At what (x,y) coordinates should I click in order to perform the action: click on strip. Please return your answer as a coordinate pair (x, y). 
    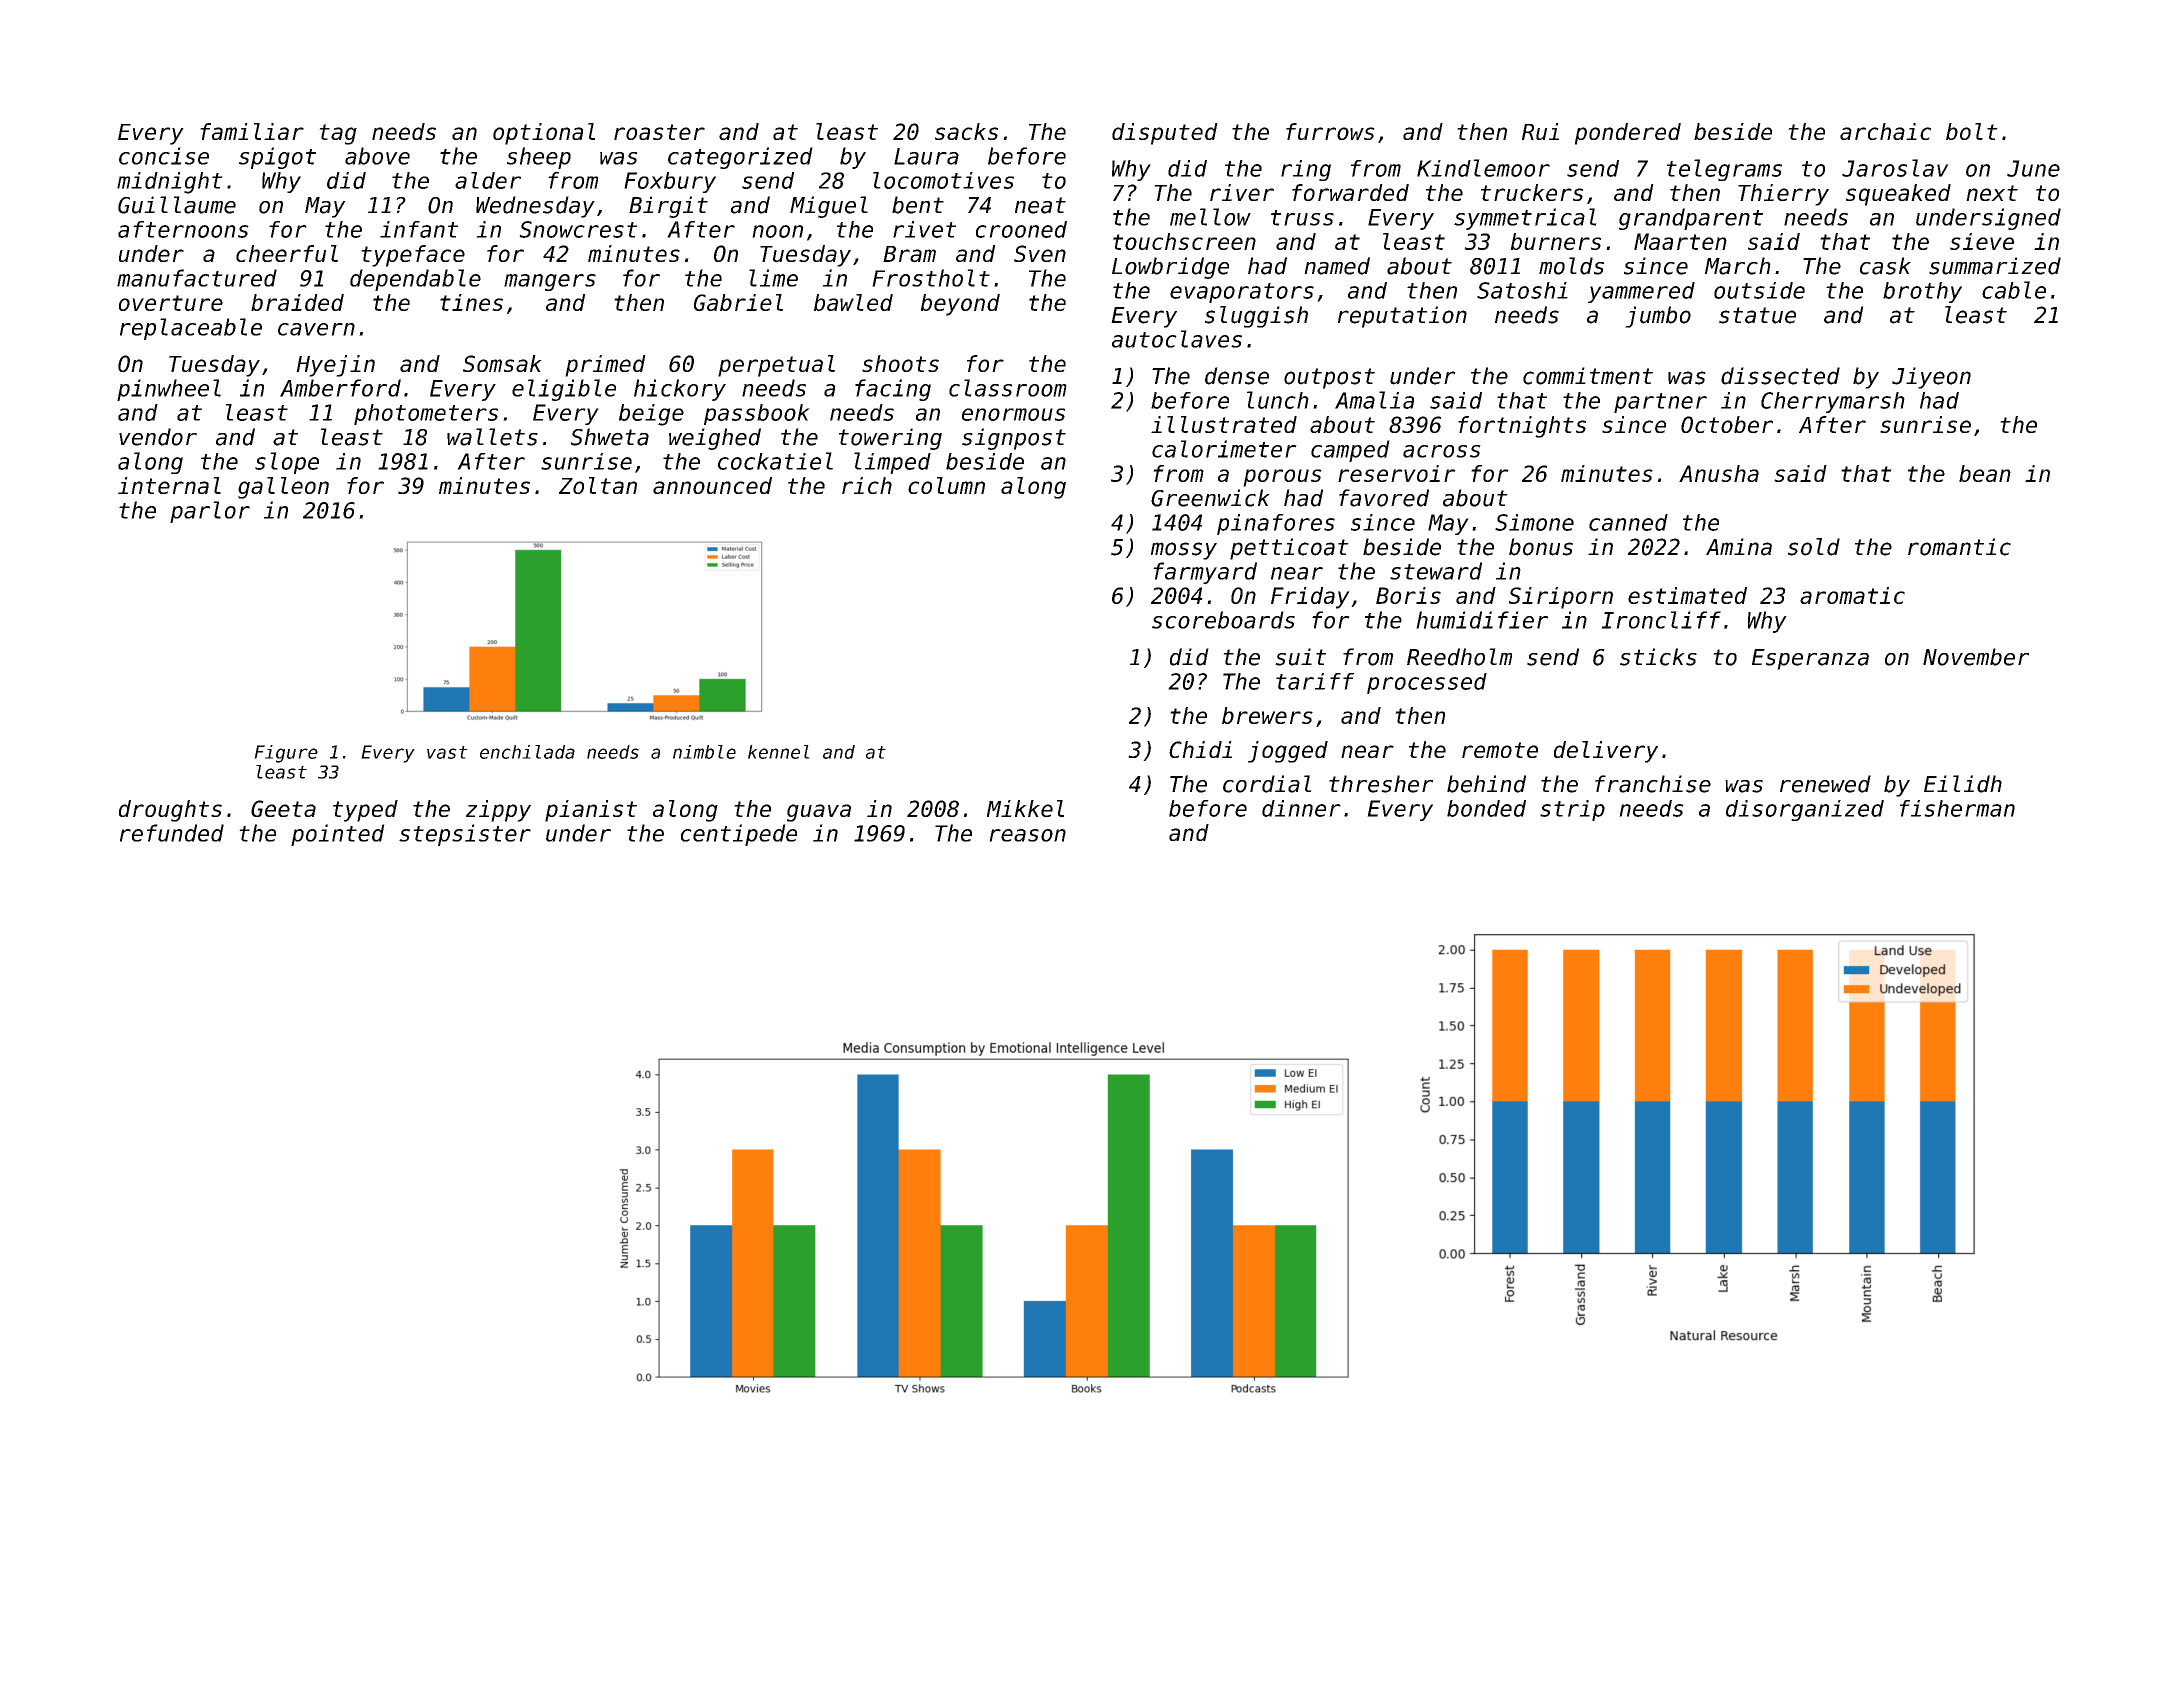
    Looking at the image, I should click on (1572, 810).
